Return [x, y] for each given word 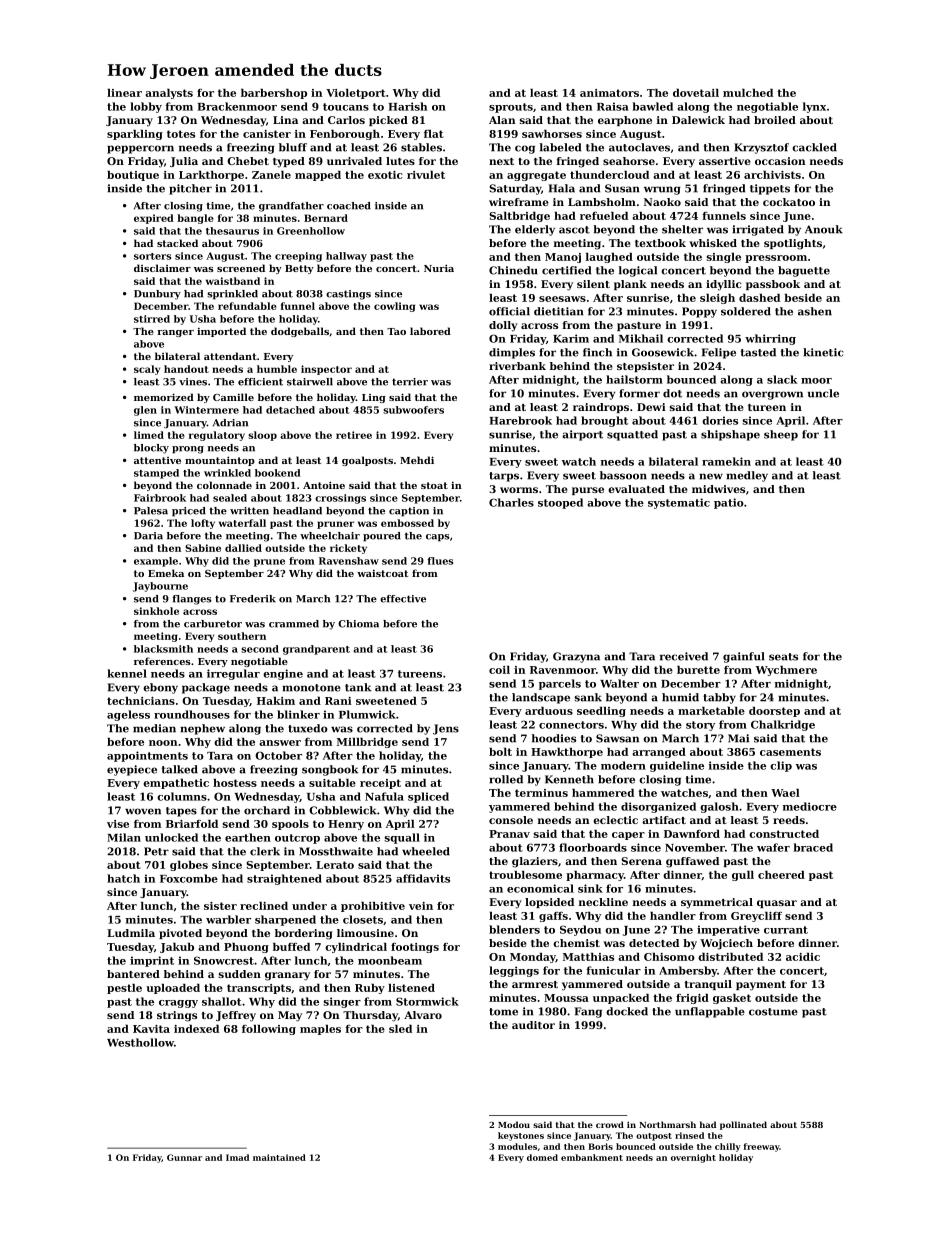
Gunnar [184, 1157]
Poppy [699, 312]
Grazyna [576, 657]
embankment [592, 1157]
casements [790, 752]
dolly [503, 326]
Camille [233, 397]
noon [163, 743]
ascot [574, 230]
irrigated [758, 230]
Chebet [248, 161]
